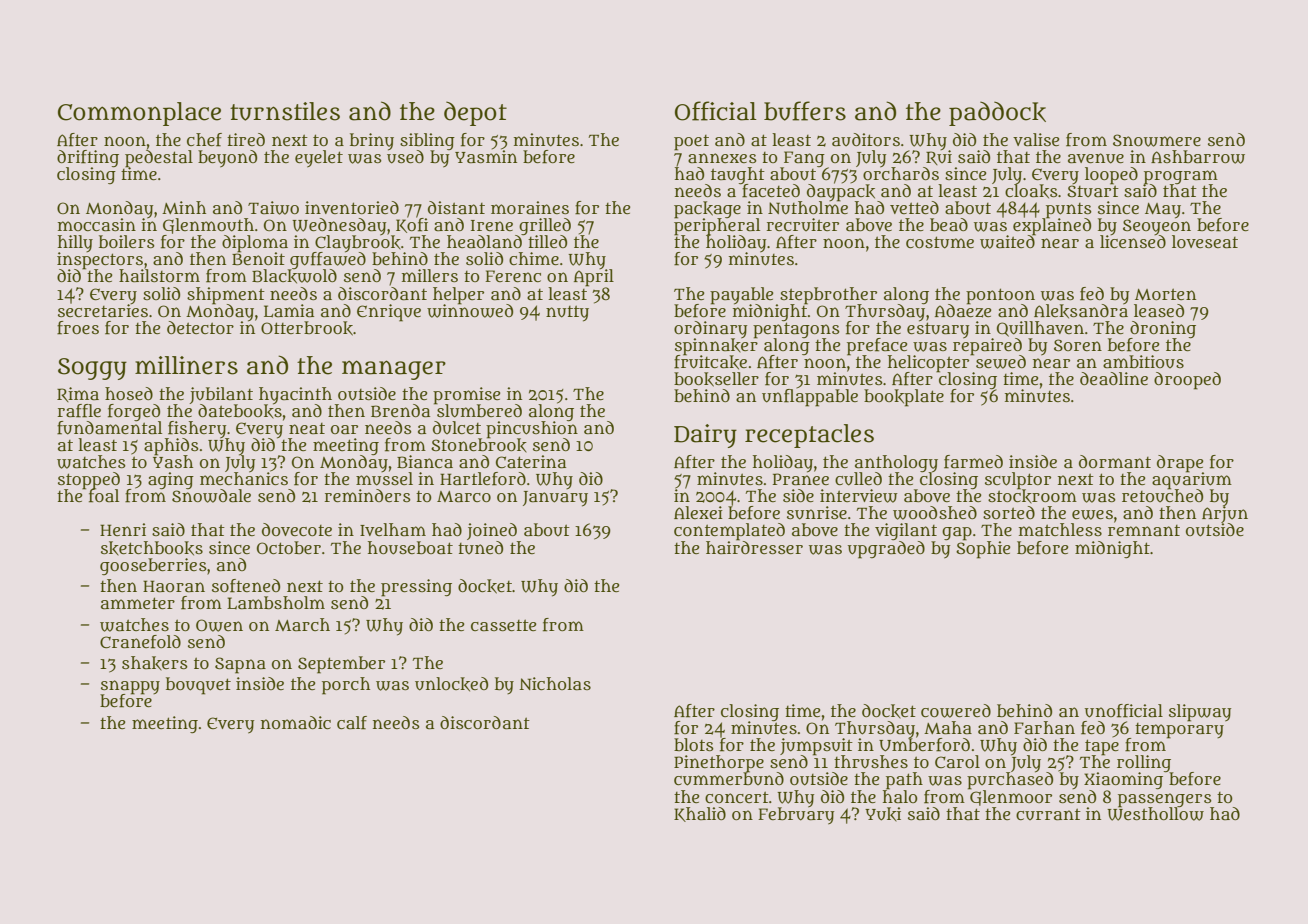 The height and width of the page is (924, 1308). I want to click on Yuki, so click(883, 814).
